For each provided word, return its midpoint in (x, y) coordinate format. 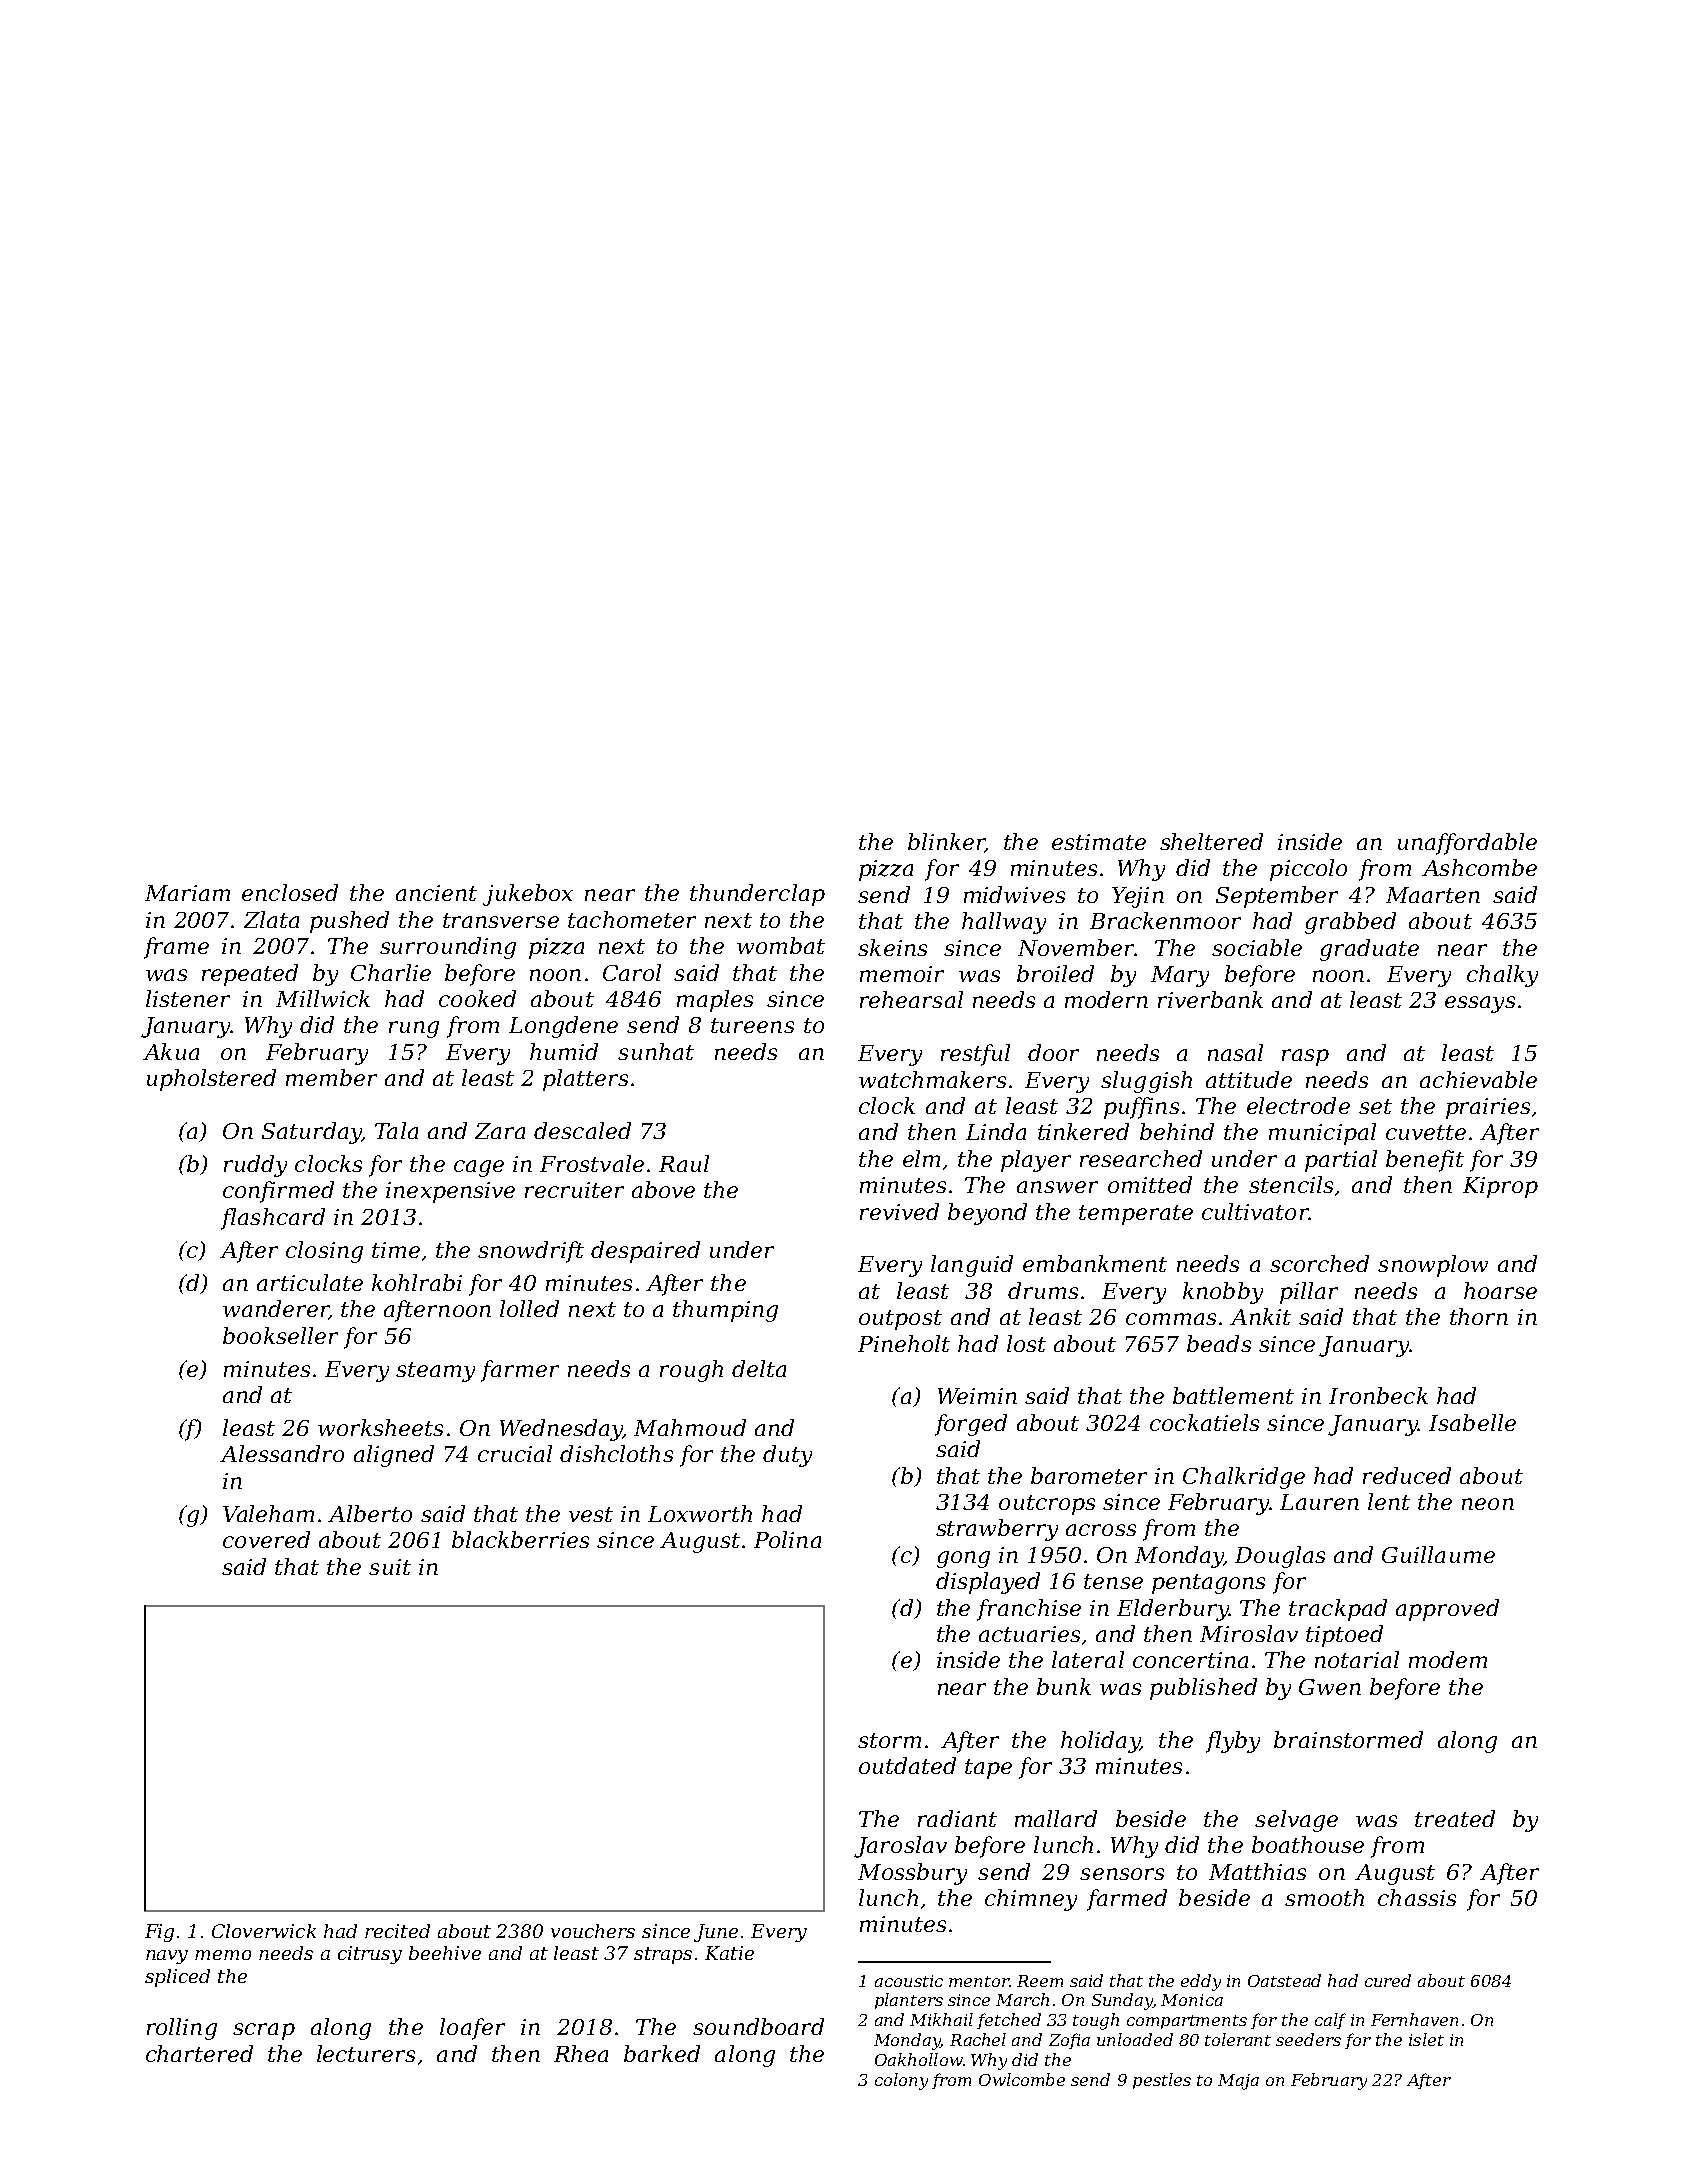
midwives (1014, 894)
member (331, 1077)
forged (971, 1425)
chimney (1031, 1900)
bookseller (280, 1335)
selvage (1296, 1821)
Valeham (268, 1513)
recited (397, 1931)
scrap (264, 2031)
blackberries (520, 1539)
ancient (436, 893)
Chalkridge (1244, 1478)
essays (1480, 1004)
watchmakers (932, 1079)
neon (1488, 1504)
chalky (1502, 976)
